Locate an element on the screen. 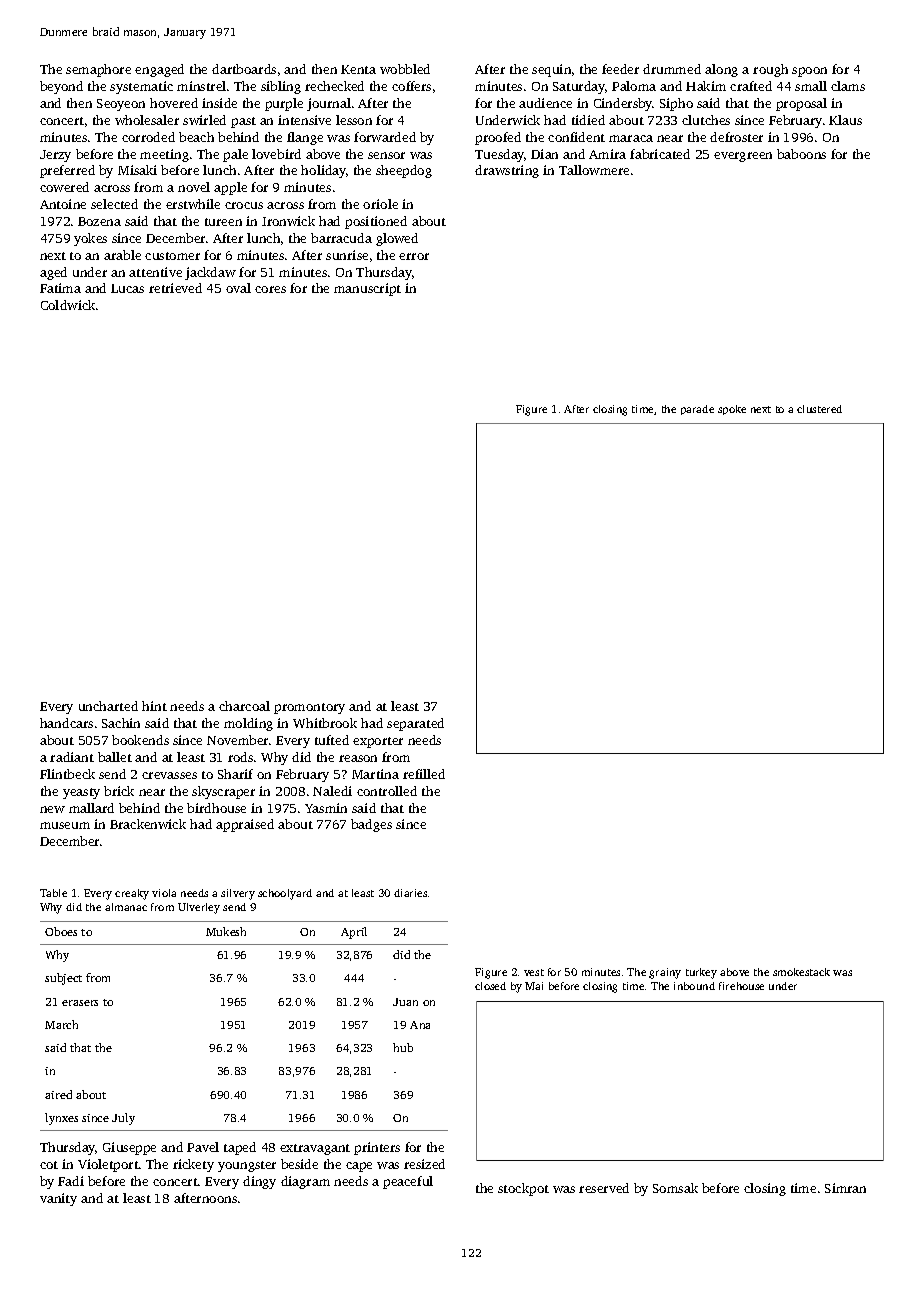  error is located at coordinates (414, 256).
